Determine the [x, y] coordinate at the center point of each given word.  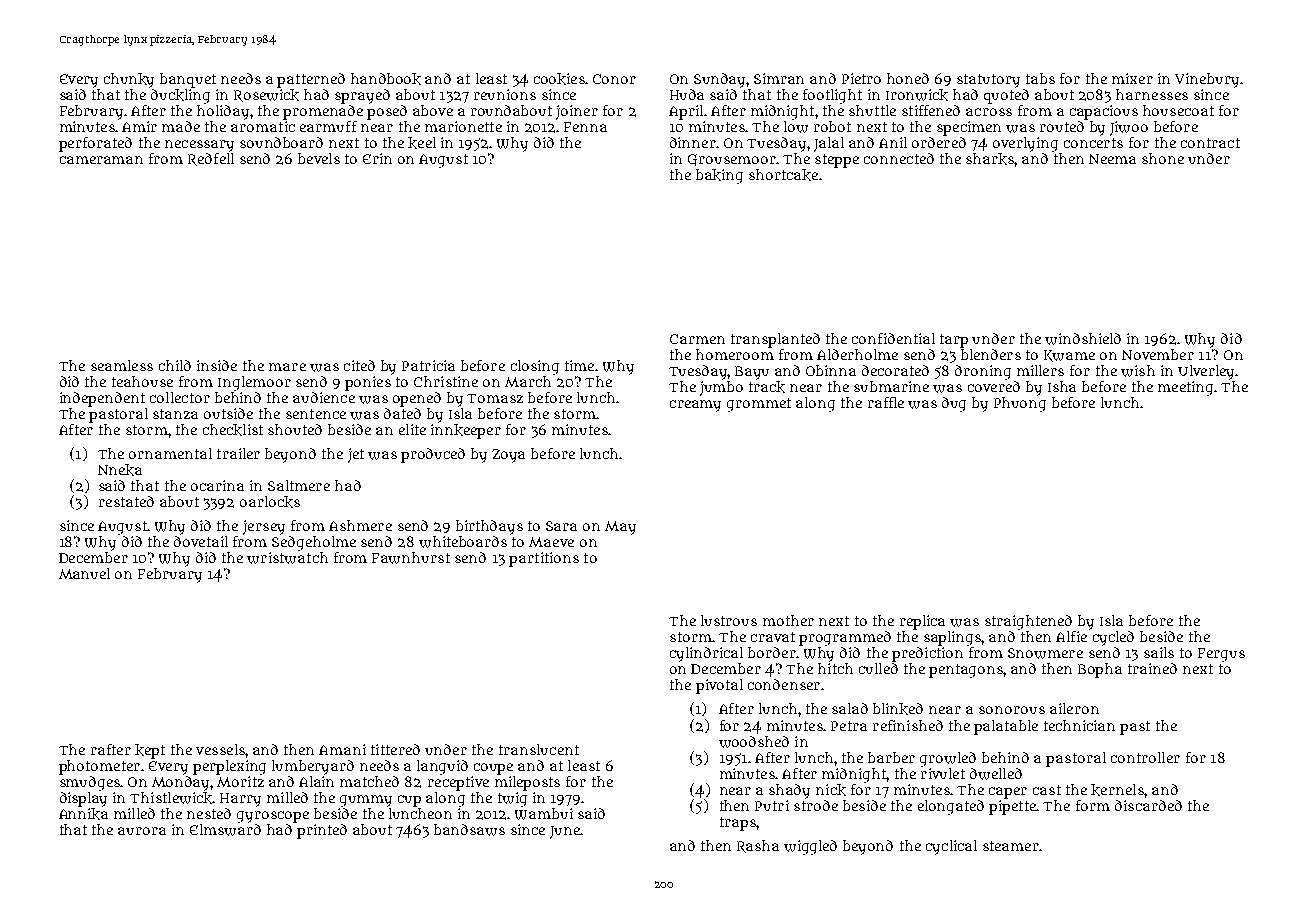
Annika [83, 814]
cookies [559, 79]
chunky [129, 80]
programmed [845, 638]
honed [908, 78]
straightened [1028, 622]
